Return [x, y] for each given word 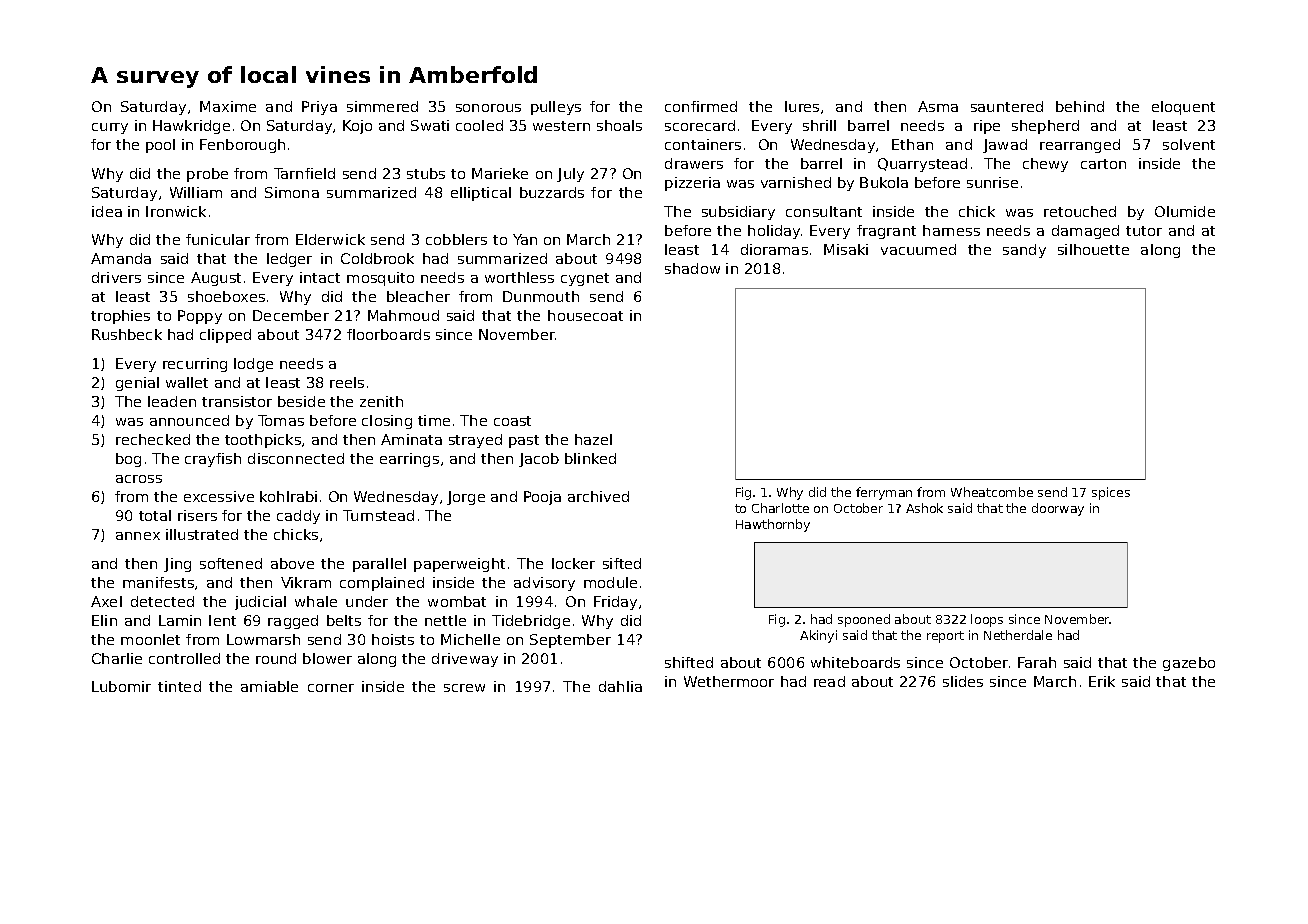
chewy [1045, 165]
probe [207, 175]
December [291, 315]
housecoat [585, 315]
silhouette [1093, 249]
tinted [179, 686]
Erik [1102, 681]
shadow [692, 268]
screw [464, 688]
